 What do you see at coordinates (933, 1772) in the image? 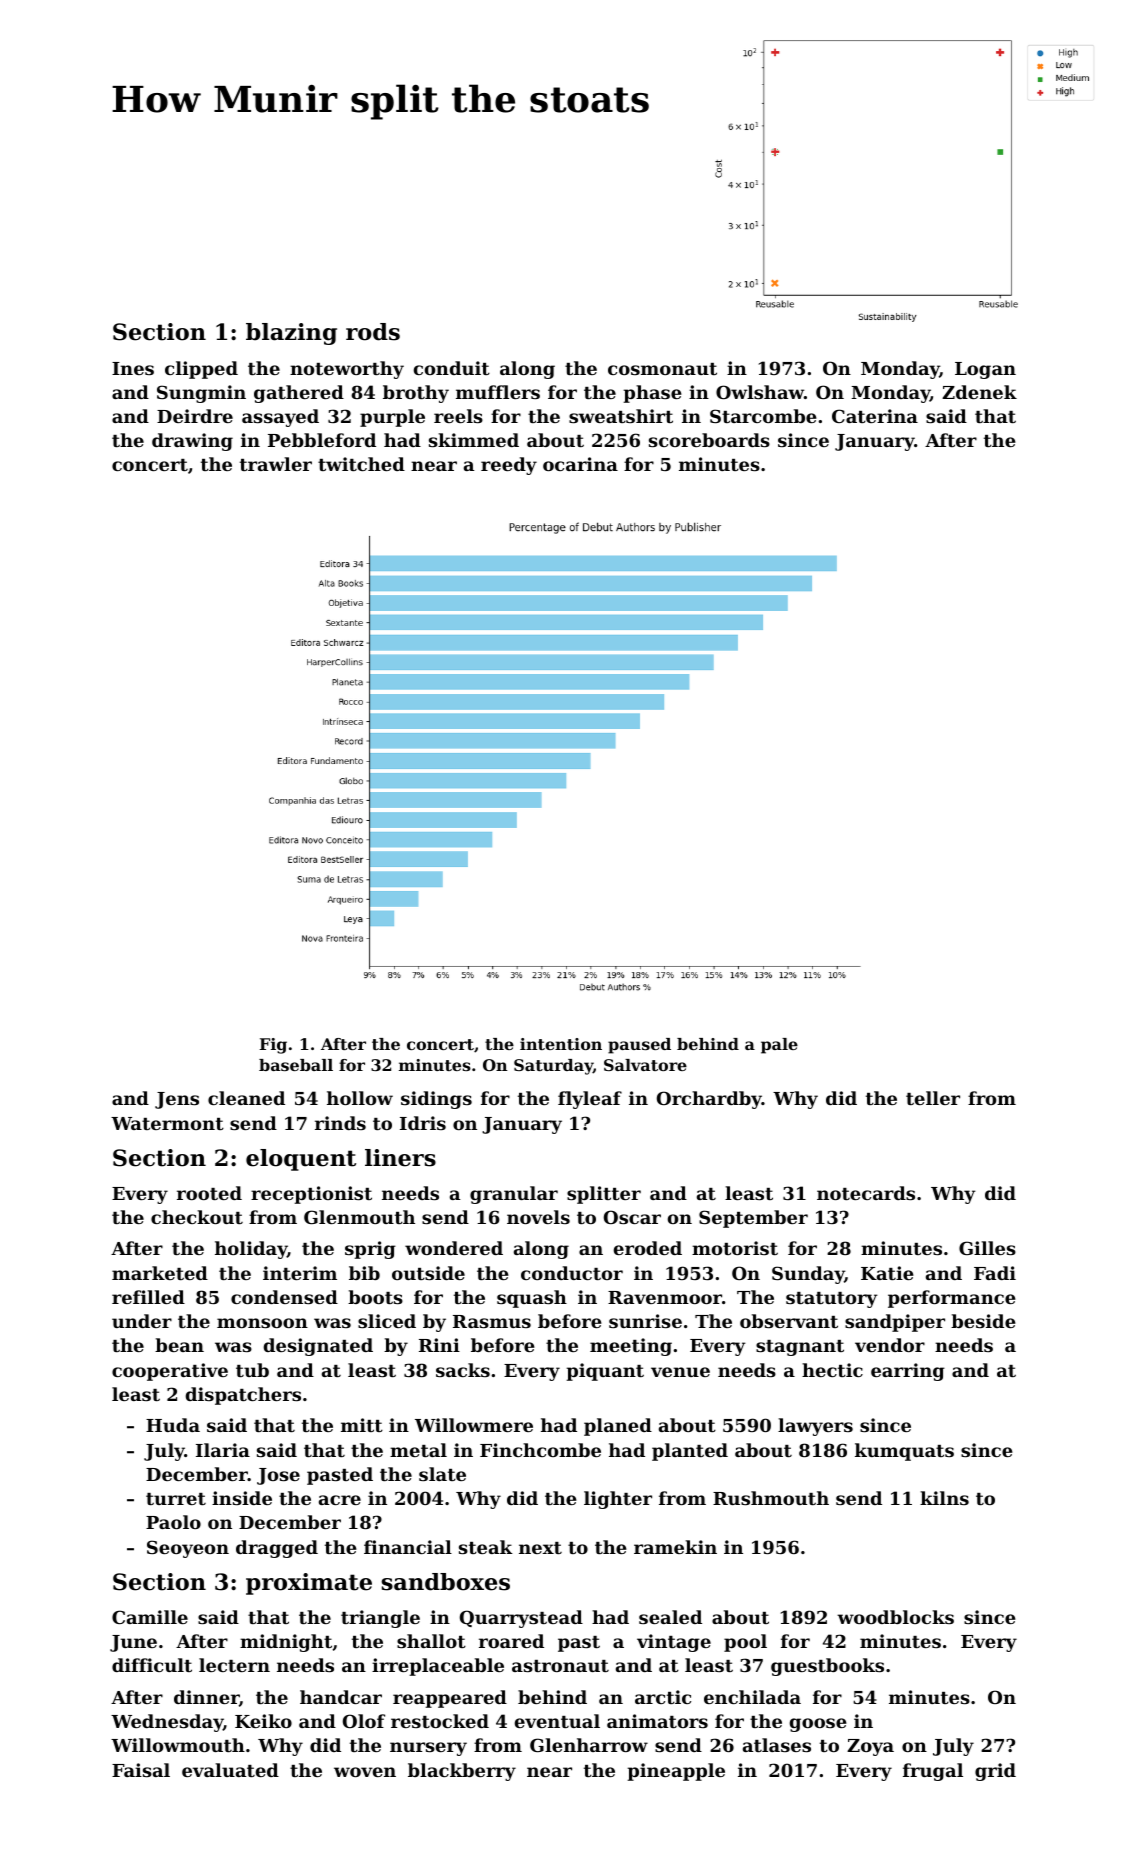
I see `frugal` at bounding box center [933, 1772].
